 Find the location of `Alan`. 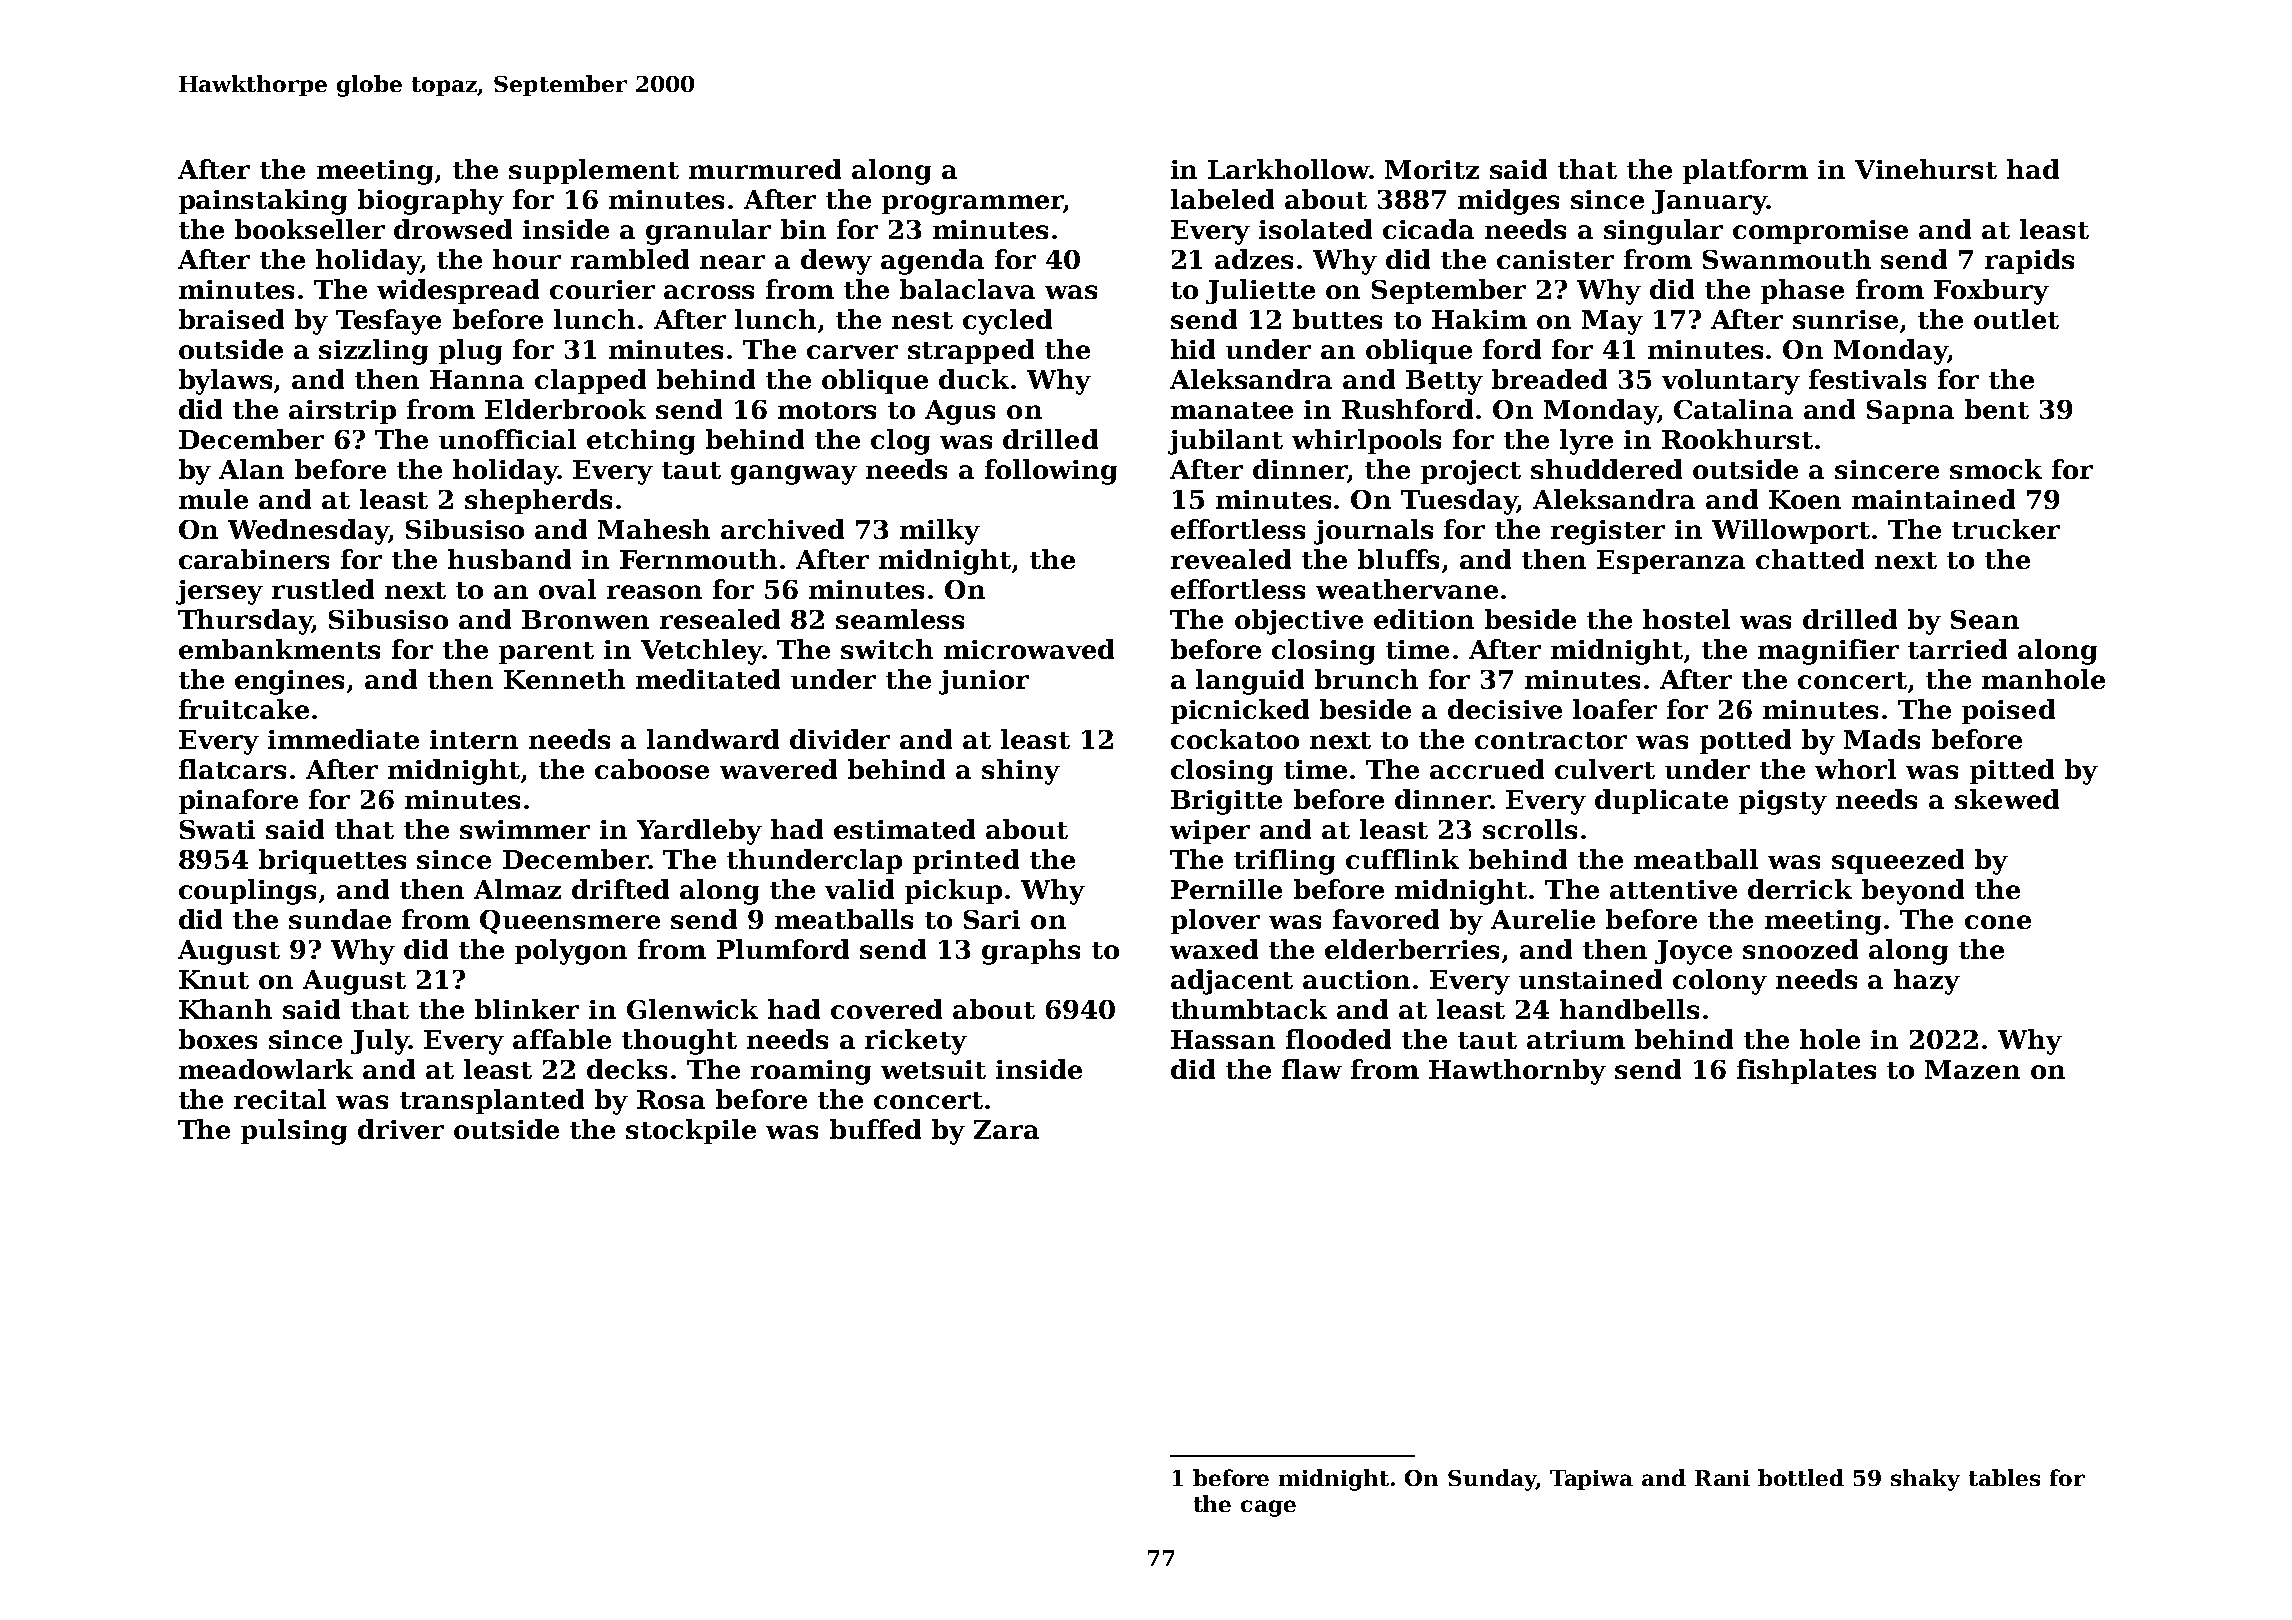

Alan is located at coordinates (251, 469).
